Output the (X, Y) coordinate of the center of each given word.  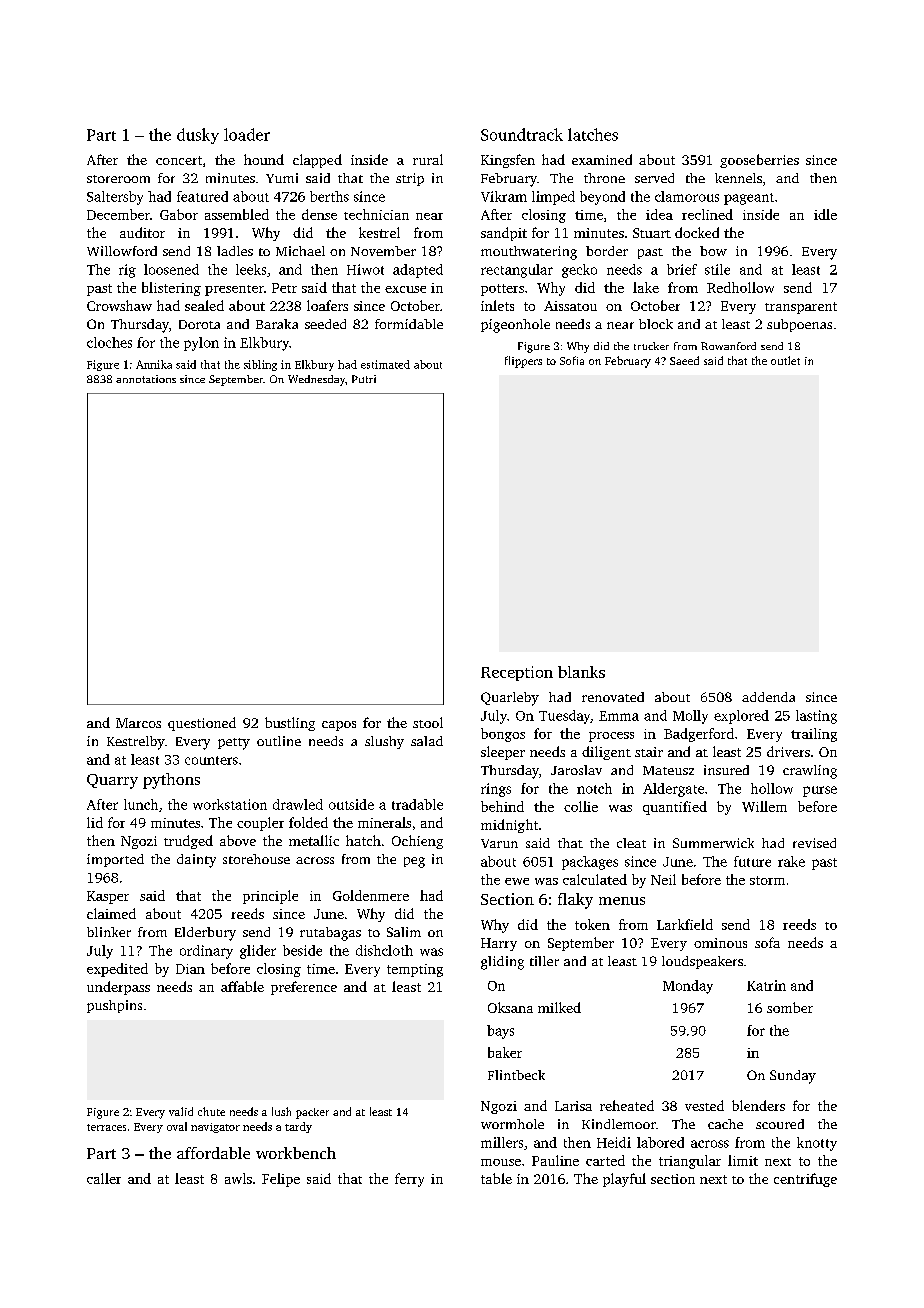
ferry (409, 1180)
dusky (198, 136)
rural (428, 159)
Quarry (112, 781)
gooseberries (759, 161)
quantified (675, 808)
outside (351, 804)
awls (238, 1178)
